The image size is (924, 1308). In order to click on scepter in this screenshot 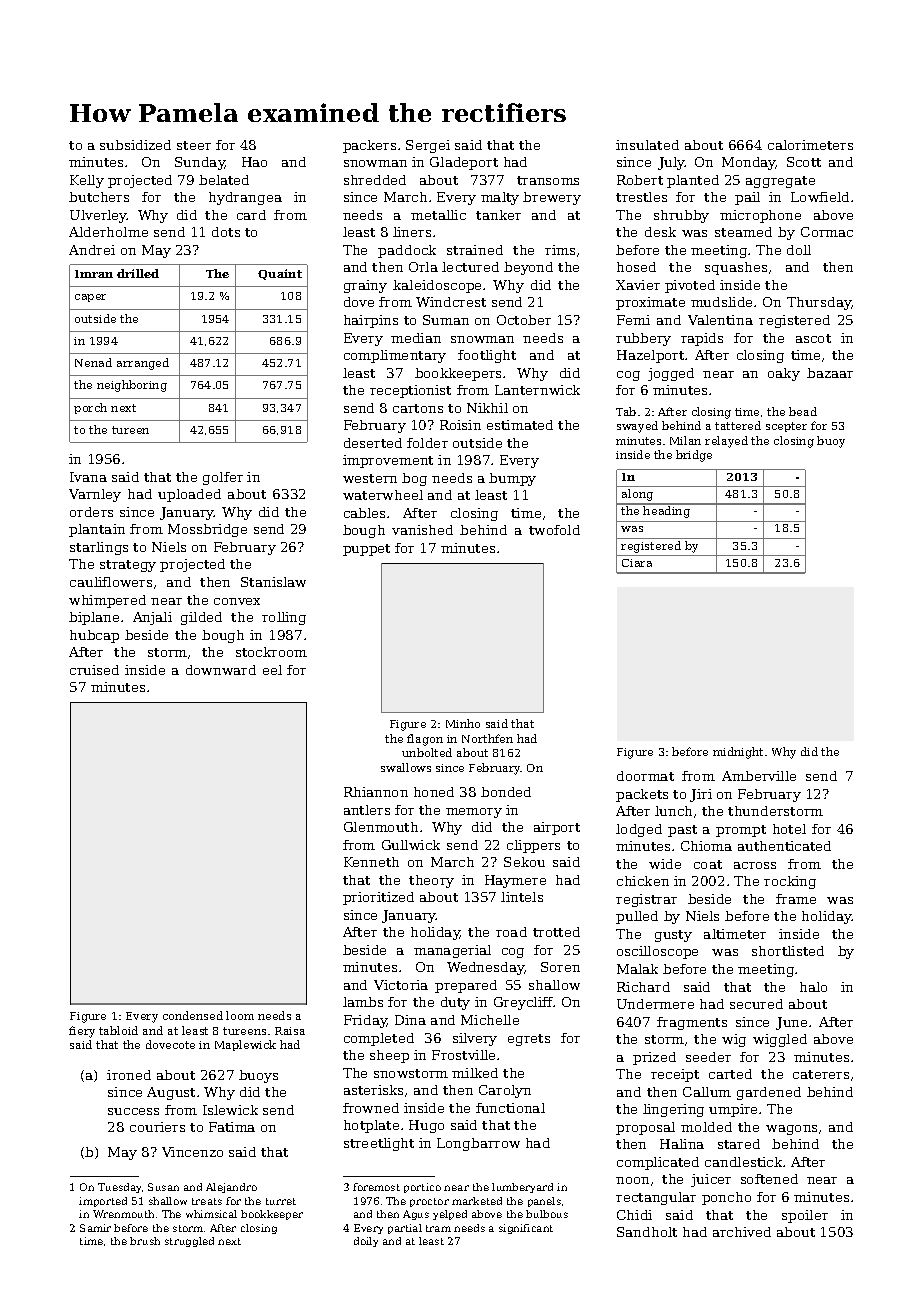, I will do `click(786, 427)`.
